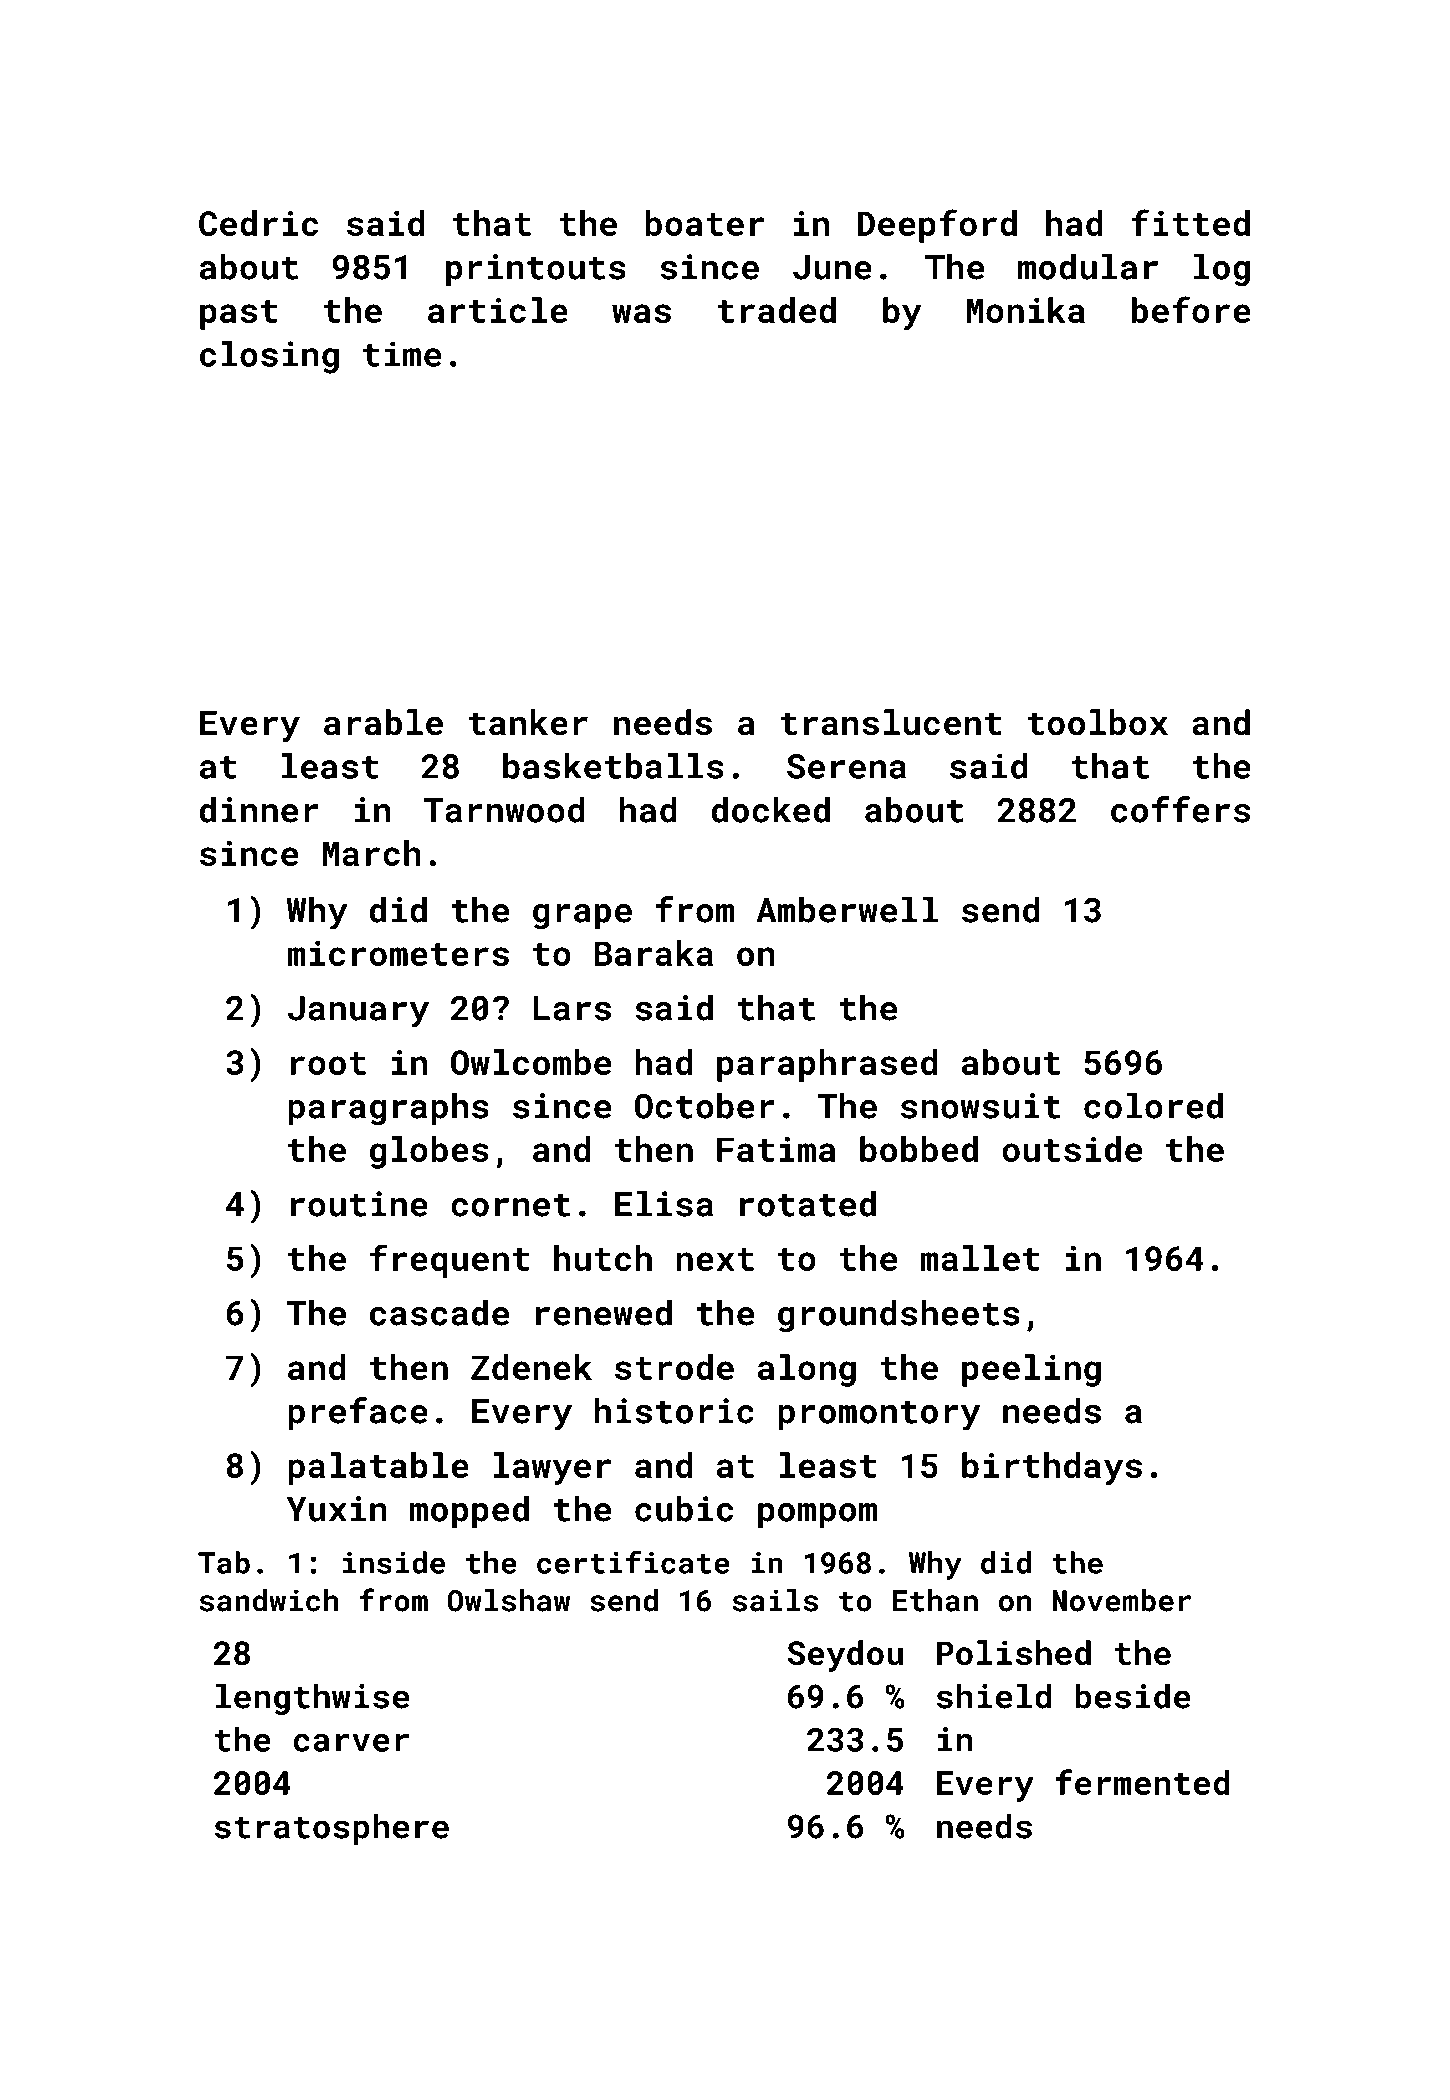  What do you see at coordinates (1098, 722) in the image?
I see `toolbox` at bounding box center [1098, 722].
